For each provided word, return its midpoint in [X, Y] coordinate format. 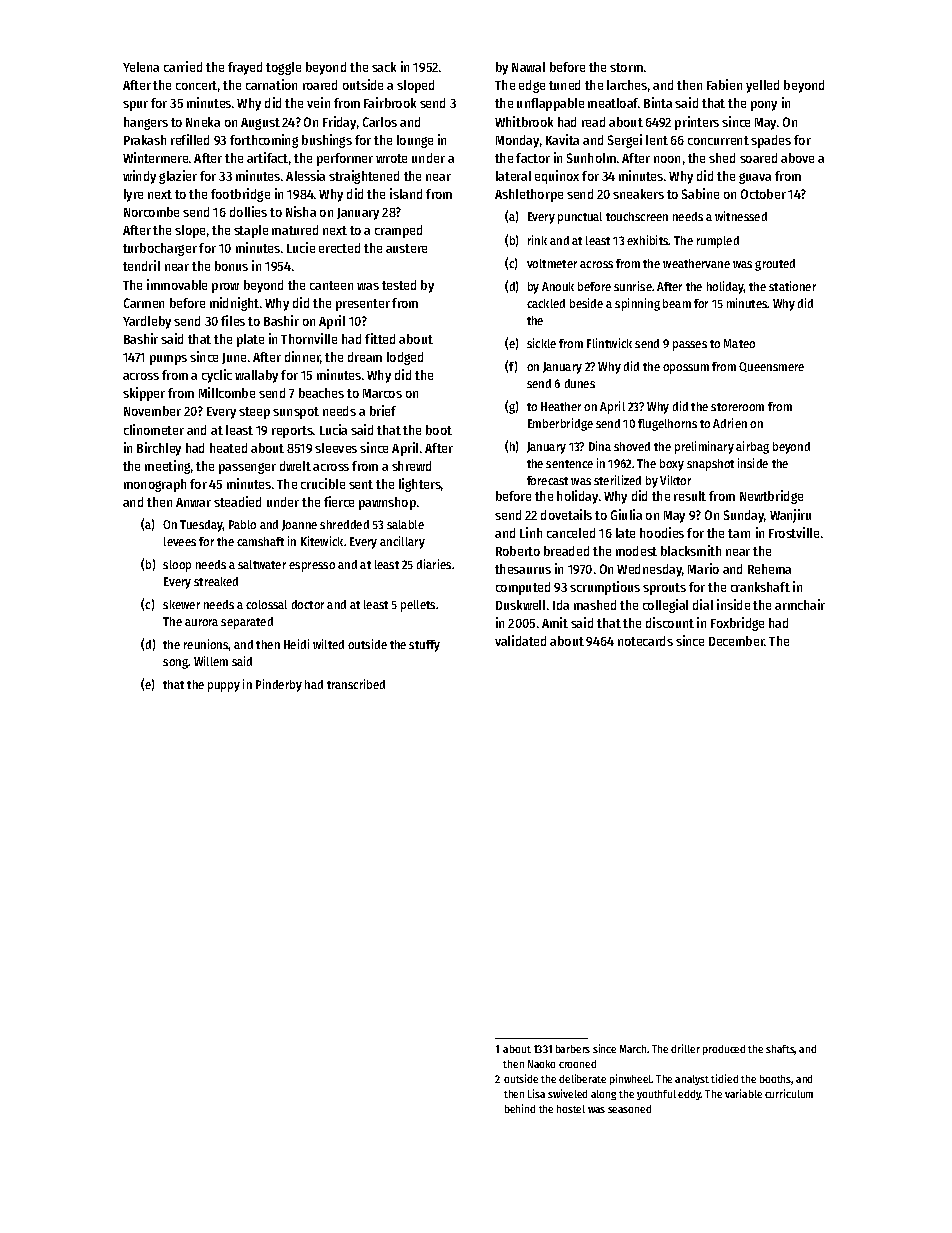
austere [406, 248]
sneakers [638, 194]
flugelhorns [667, 425]
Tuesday [201, 526]
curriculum [789, 1093]
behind [520, 1108]
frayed [245, 68]
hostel [571, 1109]
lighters [420, 485]
